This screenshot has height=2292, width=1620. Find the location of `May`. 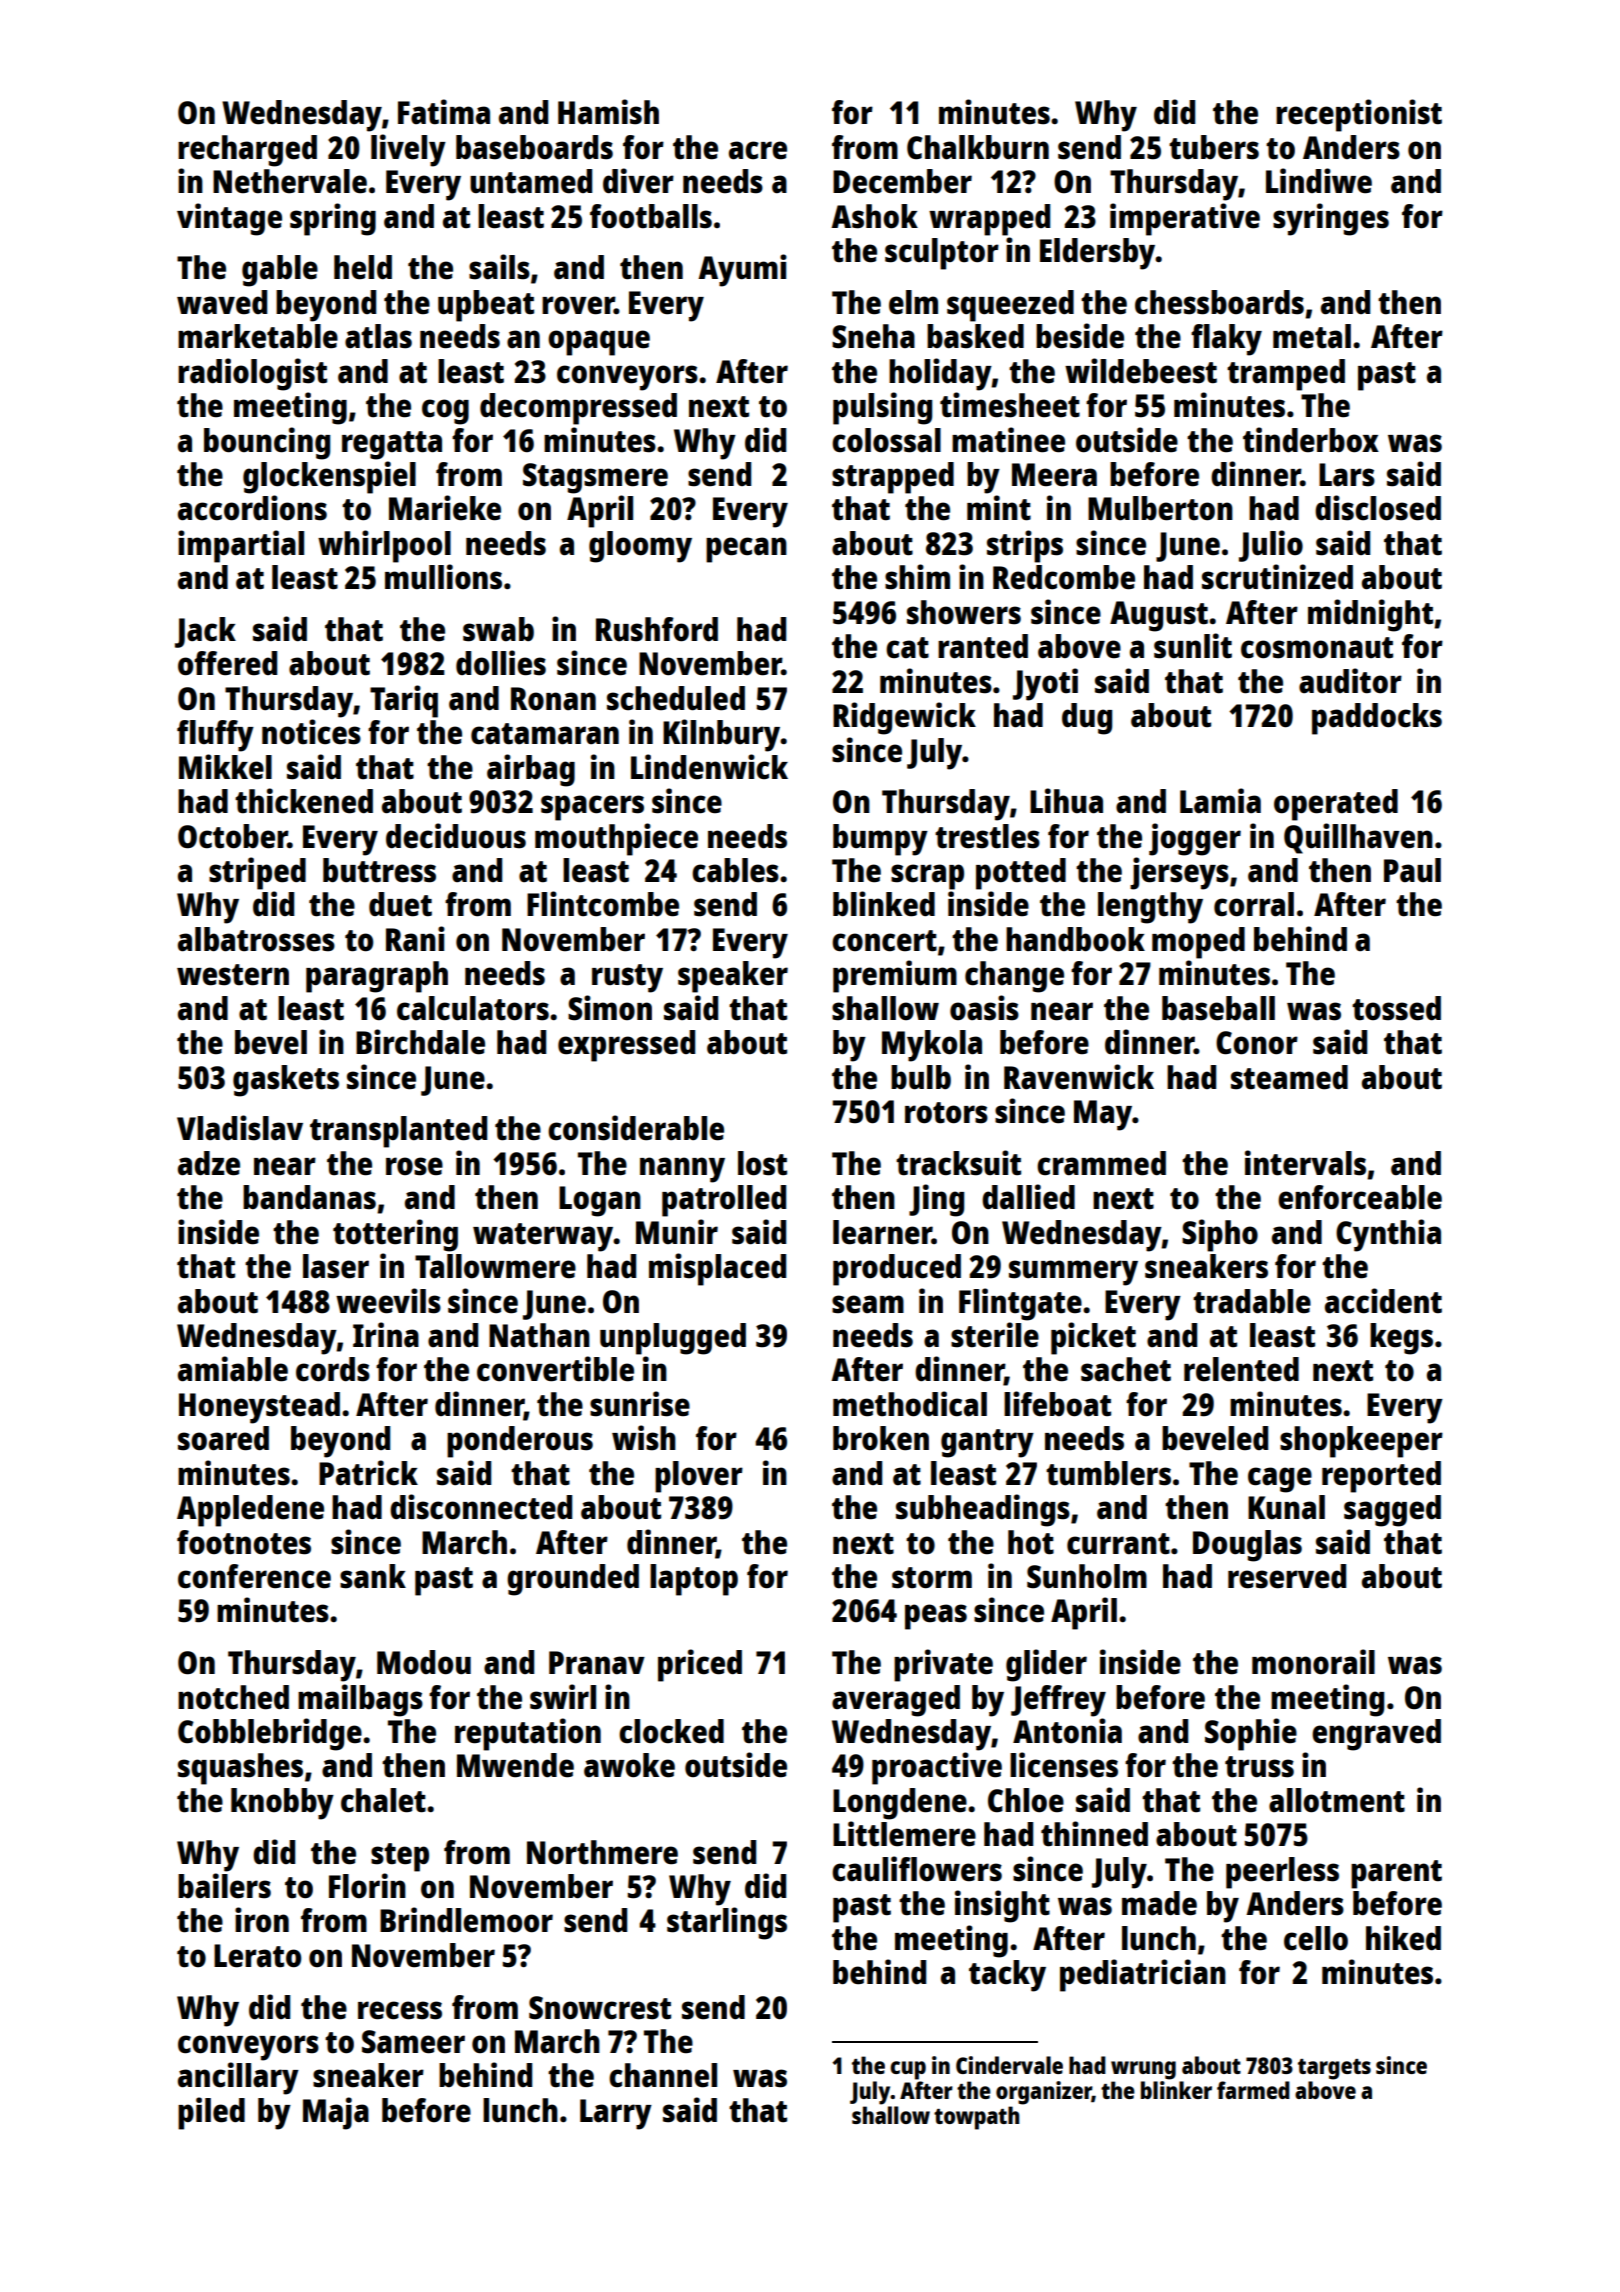

May is located at coordinates (1103, 1115).
